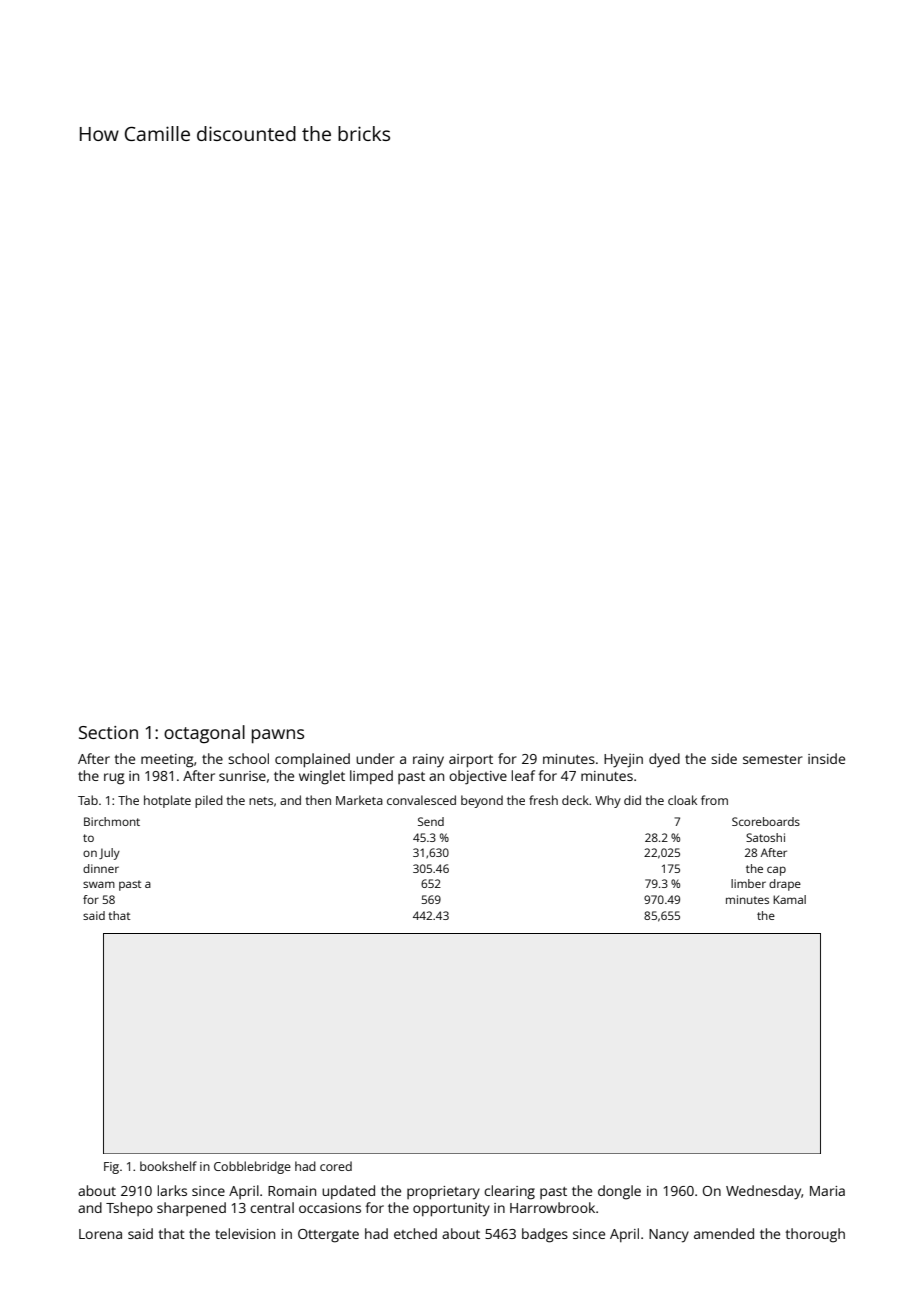 Image resolution: width=924 pixels, height=1308 pixels. Describe the element at coordinates (471, 761) in the screenshot. I see `airport` at that location.
